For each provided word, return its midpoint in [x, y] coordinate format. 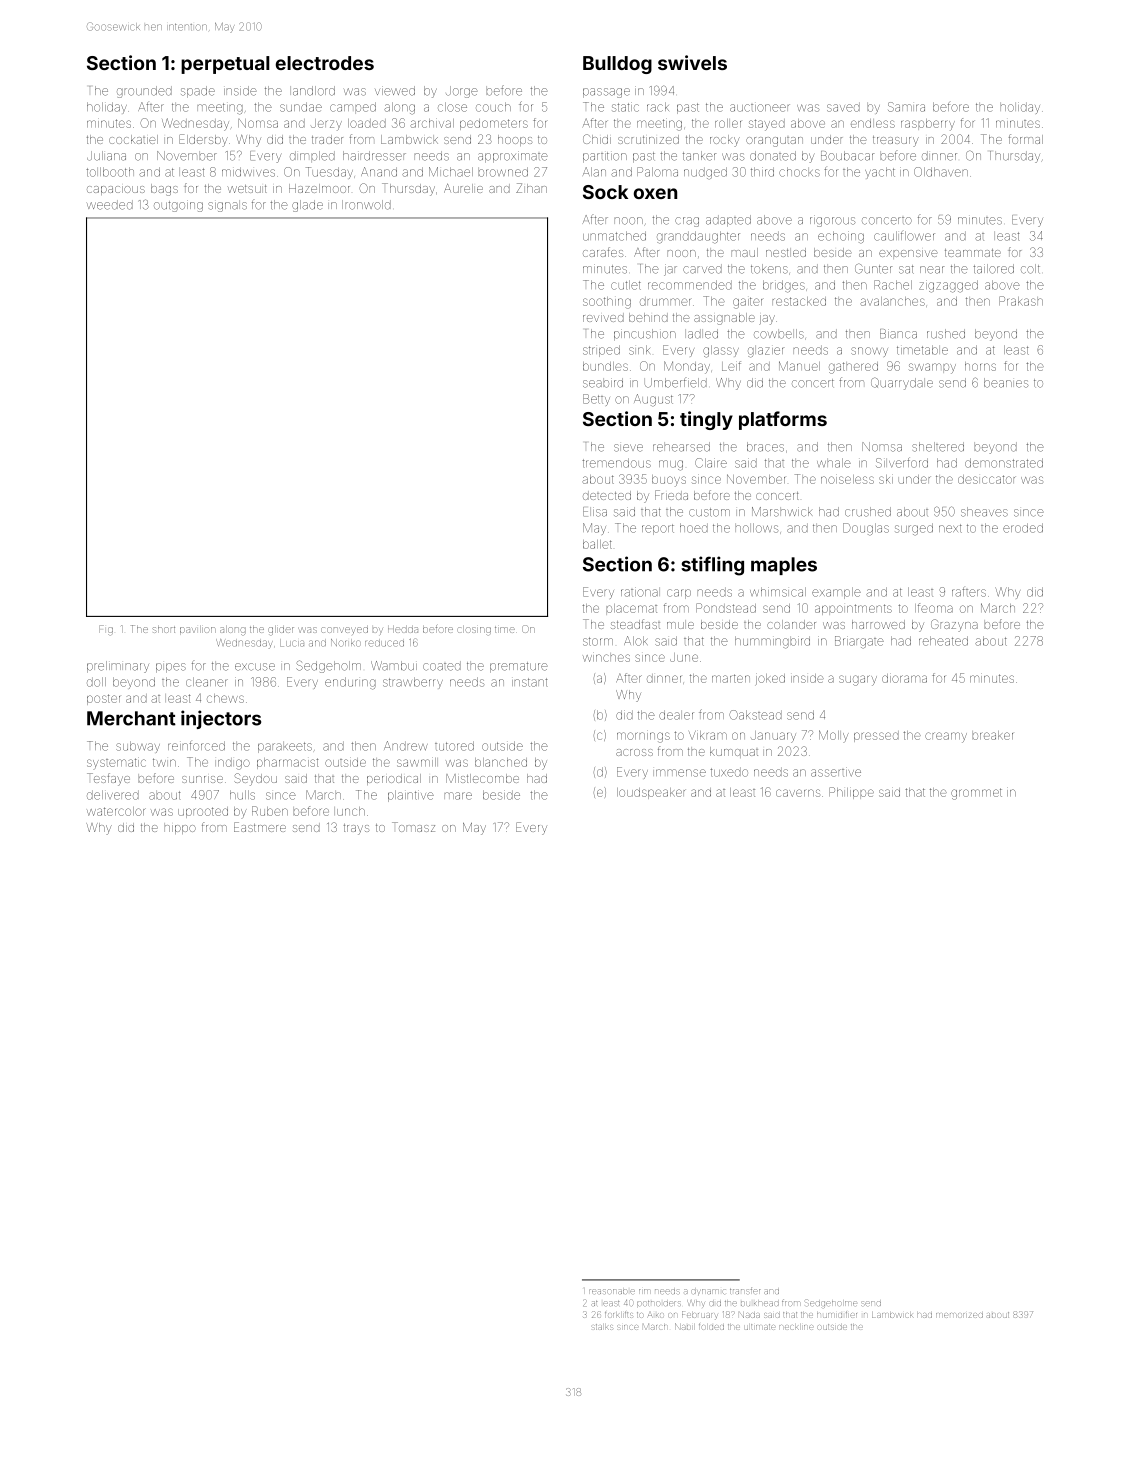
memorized [959, 1315]
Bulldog [617, 65]
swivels [692, 62]
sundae [301, 107]
